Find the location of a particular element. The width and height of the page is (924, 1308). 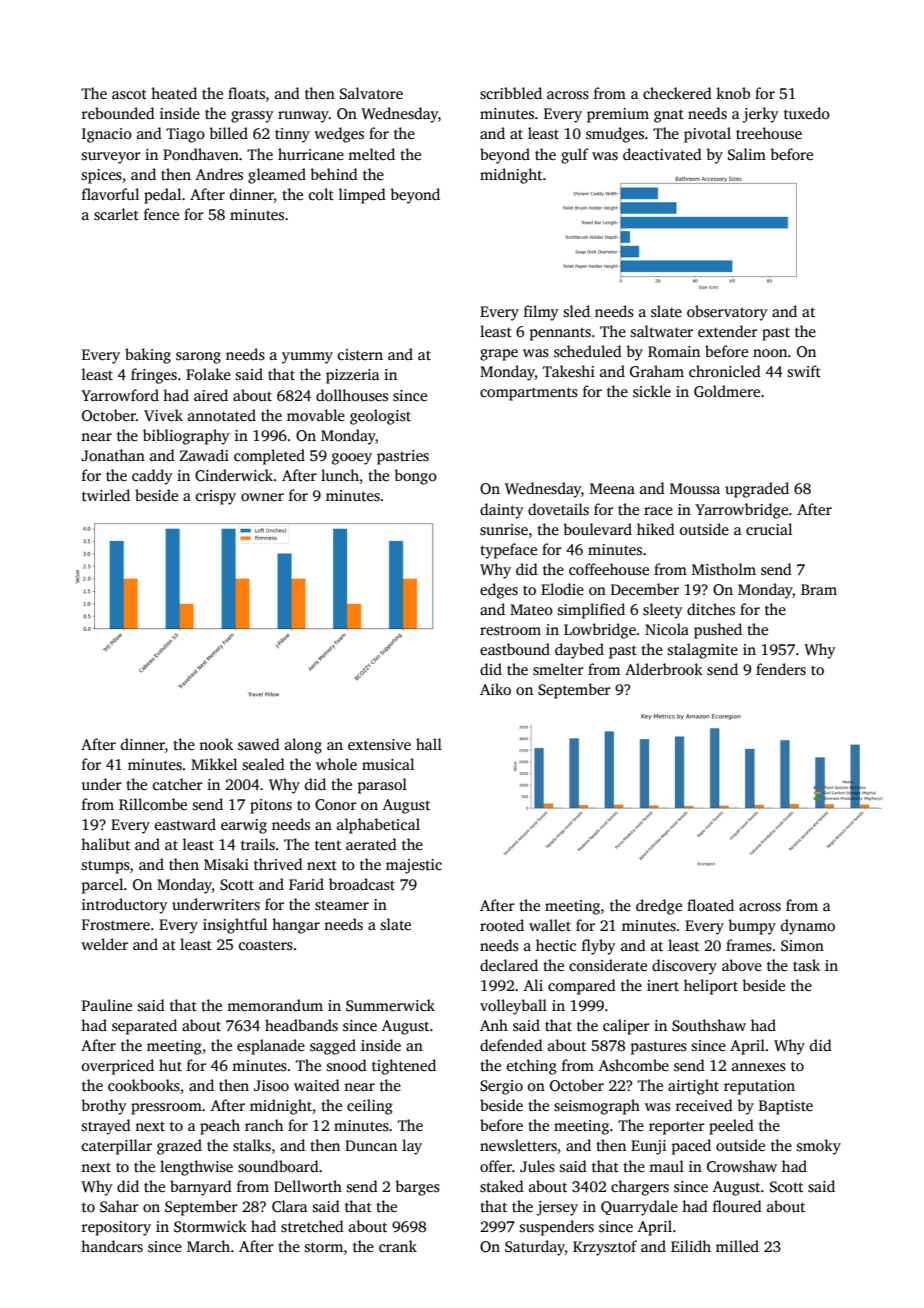

staked is located at coordinates (502, 1186).
